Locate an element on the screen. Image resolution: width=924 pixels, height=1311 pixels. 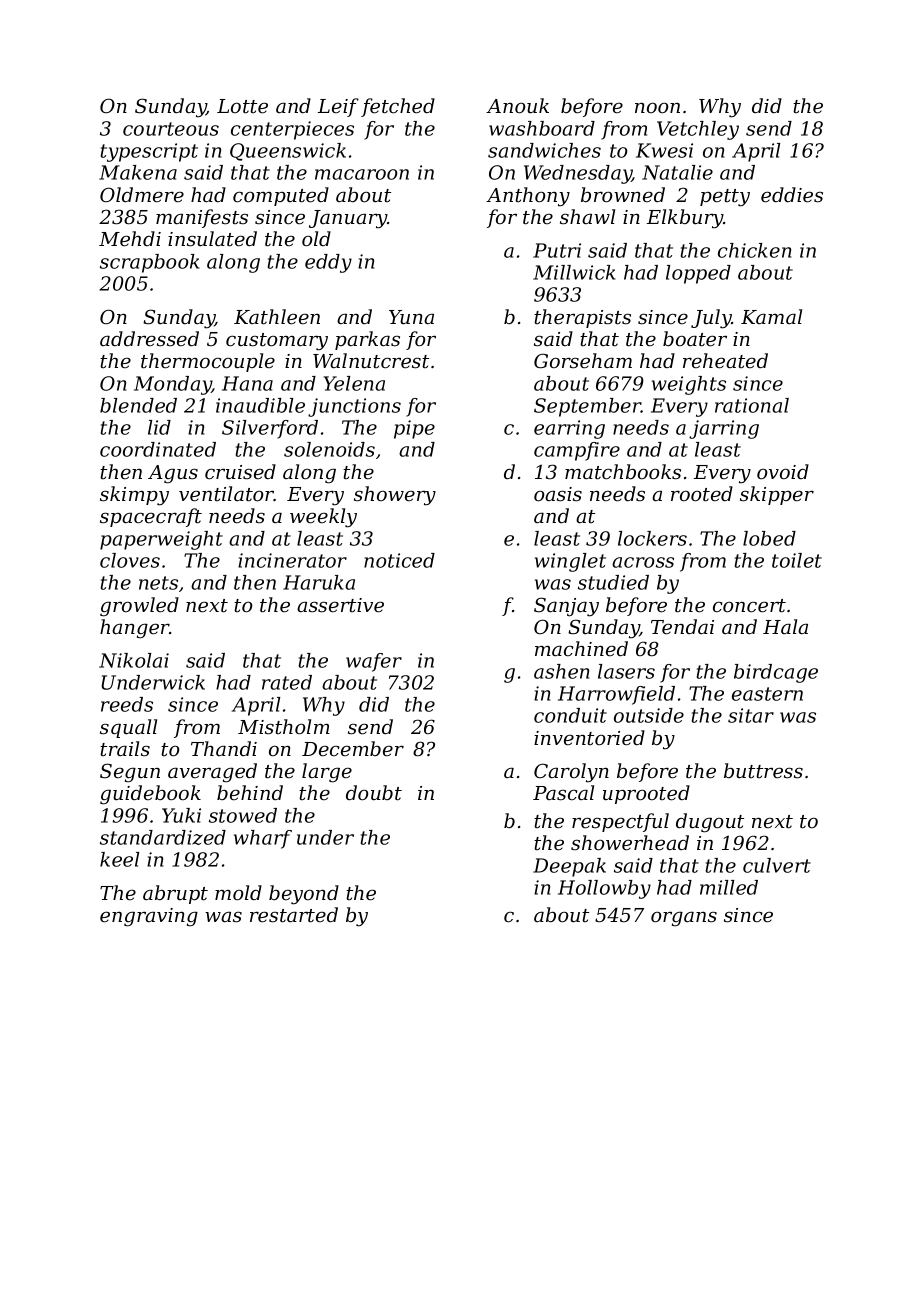
winglet is located at coordinates (570, 562).
